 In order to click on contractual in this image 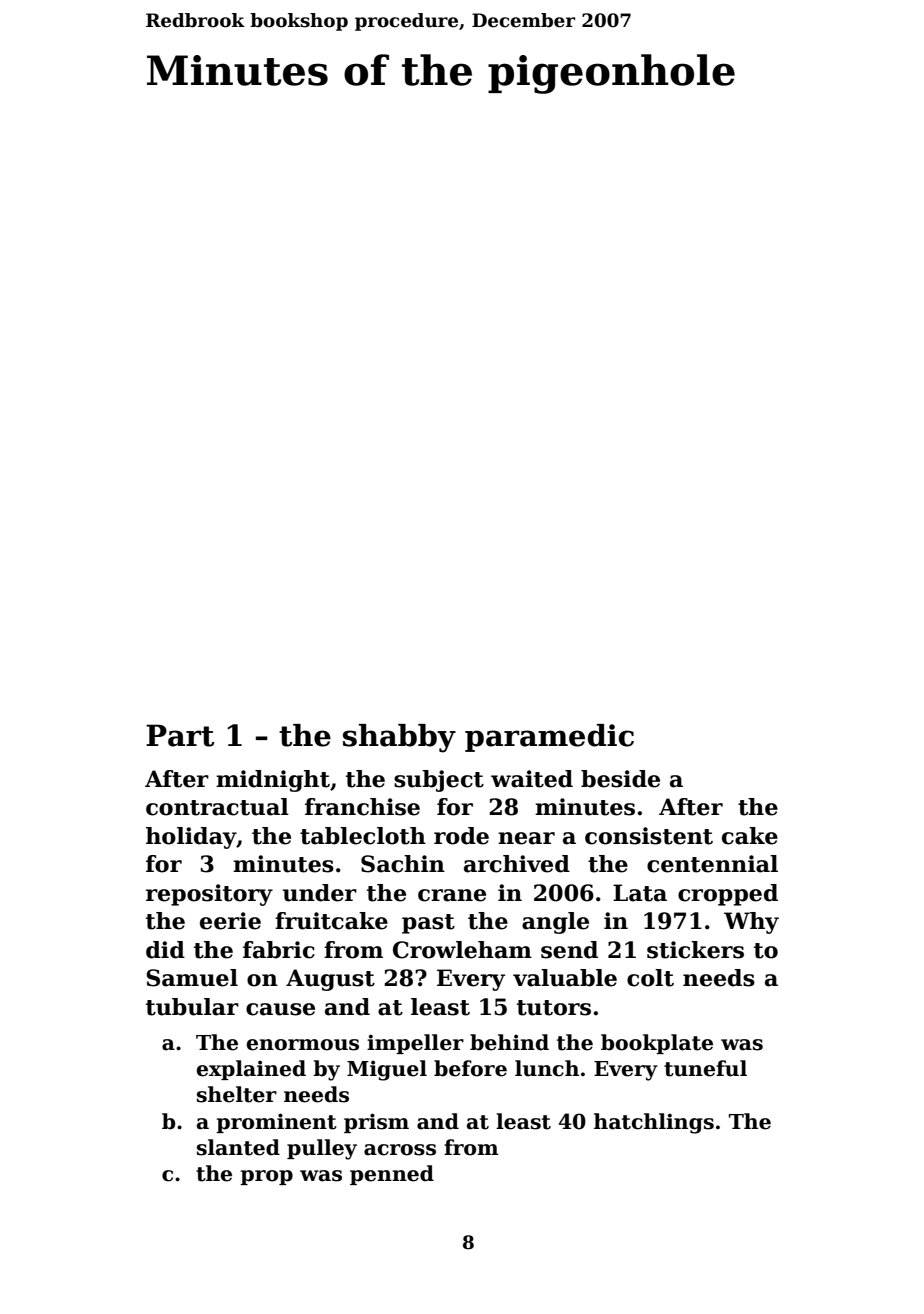, I will do `click(217, 807)`.
